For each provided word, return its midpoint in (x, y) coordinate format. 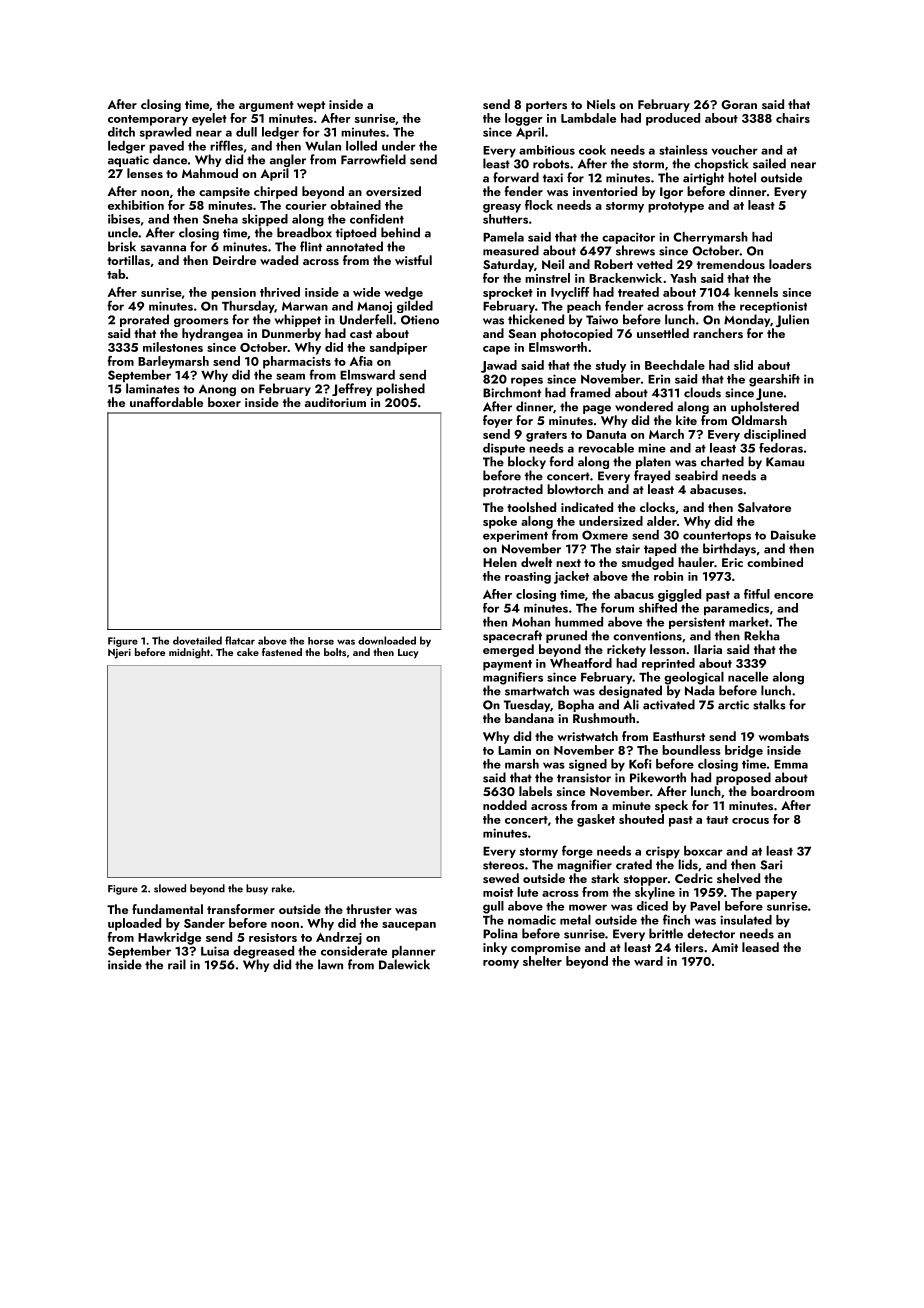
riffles (226, 145)
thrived (280, 292)
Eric (732, 562)
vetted (654, 264)
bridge (744, 751)
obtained (355, 205)
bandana (529, 718)
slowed (170, 888)
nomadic (532, 920)
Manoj (374, 307)
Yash (683, 278)
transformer (241, 909)
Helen (500, 562)
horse (321, 641)
